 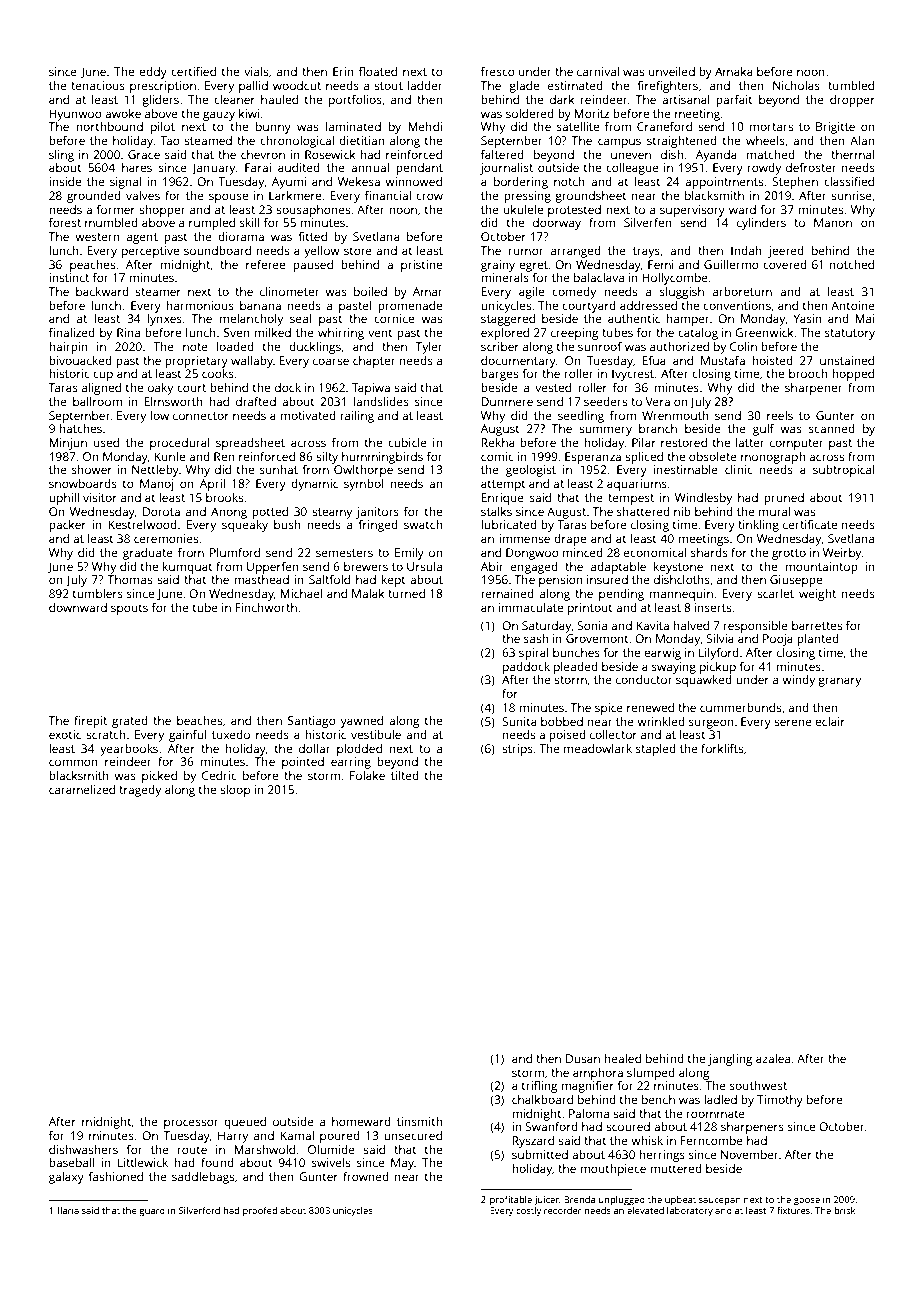 I want to click on tilted, so click(x=405, y=775).
